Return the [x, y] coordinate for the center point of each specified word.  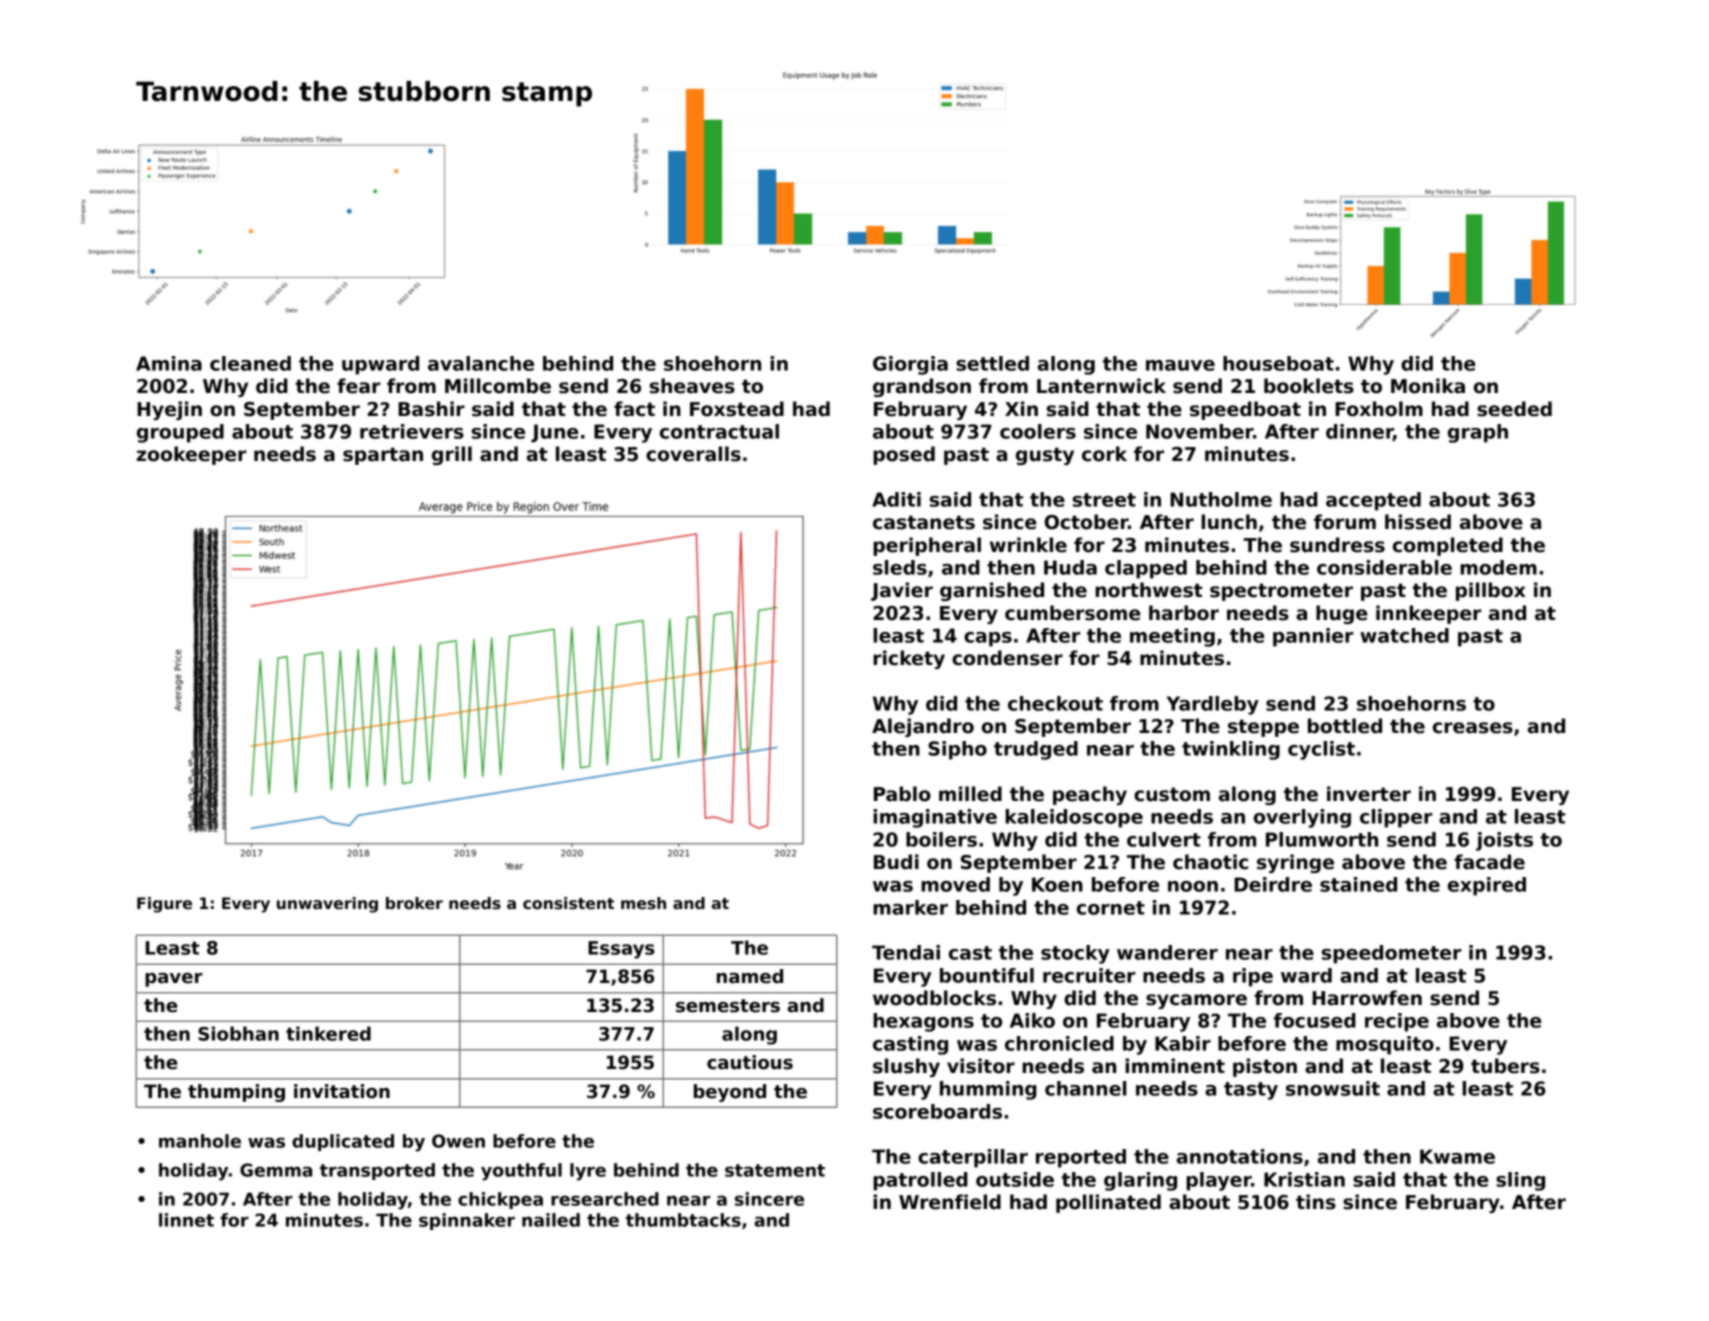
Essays [621, 950]
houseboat [1278, 363]
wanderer [1167, 952]
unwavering [327, 905]
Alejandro [923, 727]
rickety [909, 659]
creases [1473, 728]
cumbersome [1072, 613]
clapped [1146, 569]
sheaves [692, 386]
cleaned [250, 363]
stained [1358, 884]
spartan [383, 456]
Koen [1057, 884]
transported [377, 1171]
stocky [1075, 954]
